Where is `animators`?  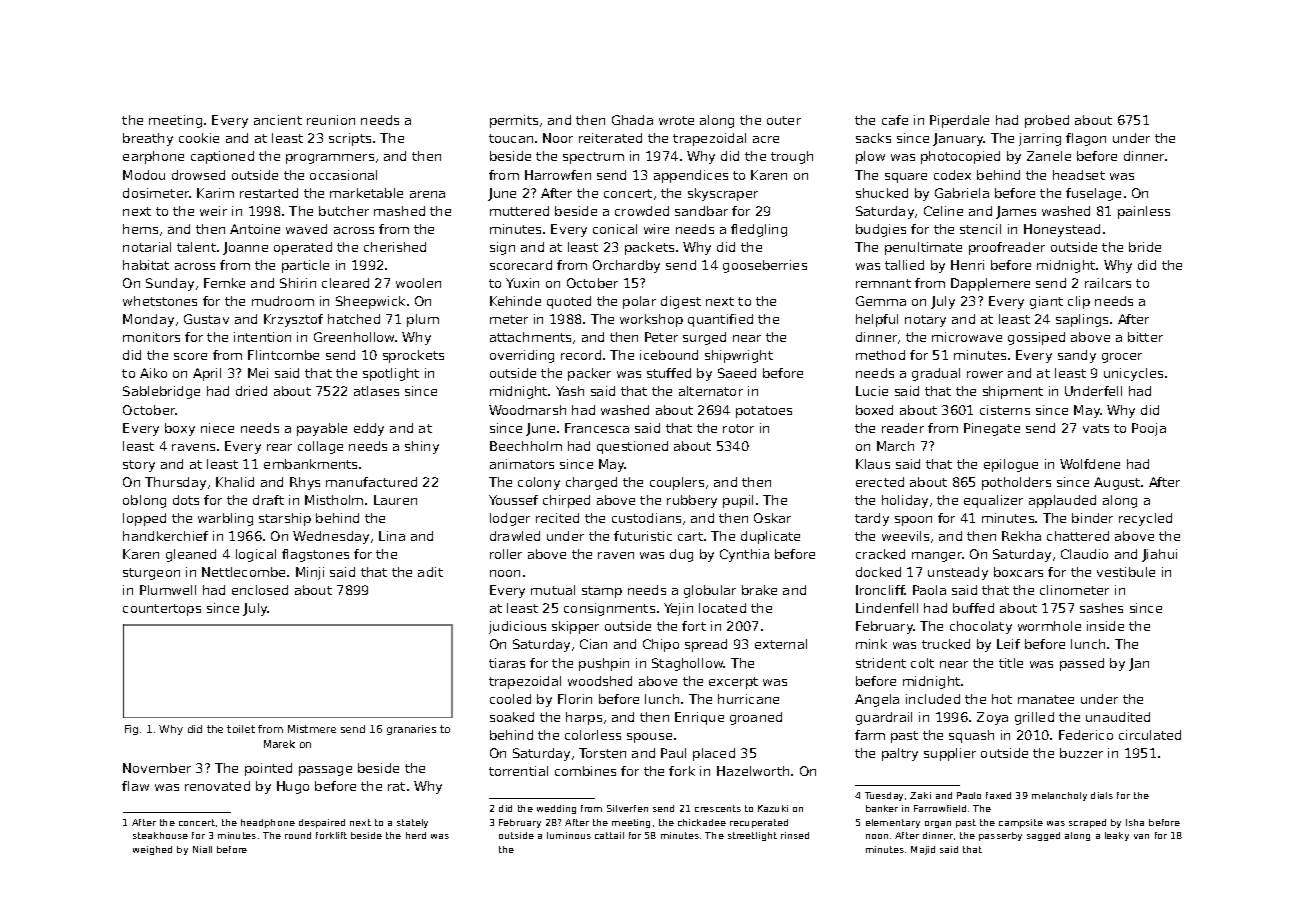
animators is located at coordinates (522, 464).
